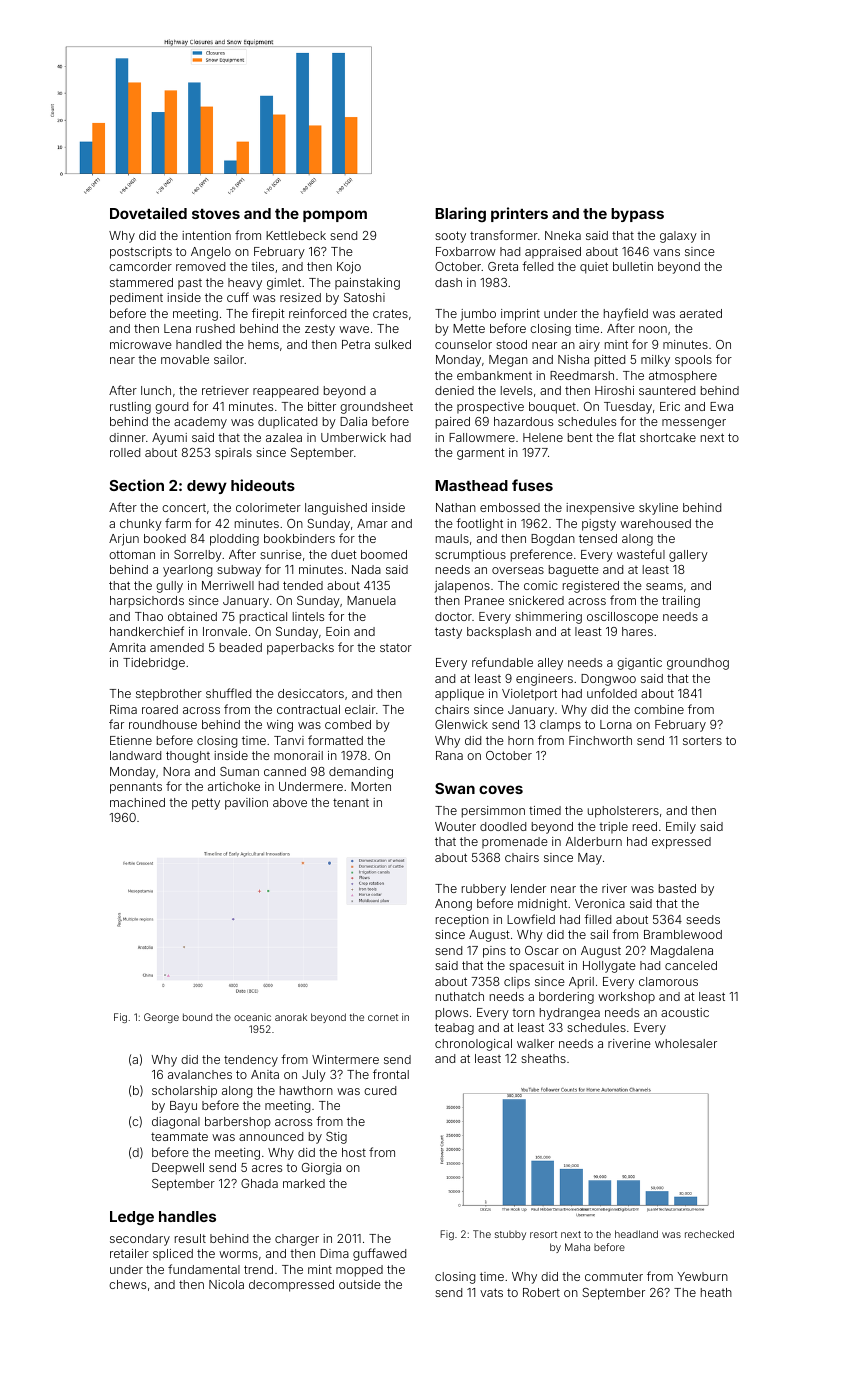 The width and height of the screenshot is (849, 1400). Describe the element at coordinates (130, 408) in the screenshot. I see `rustling` at that location.
